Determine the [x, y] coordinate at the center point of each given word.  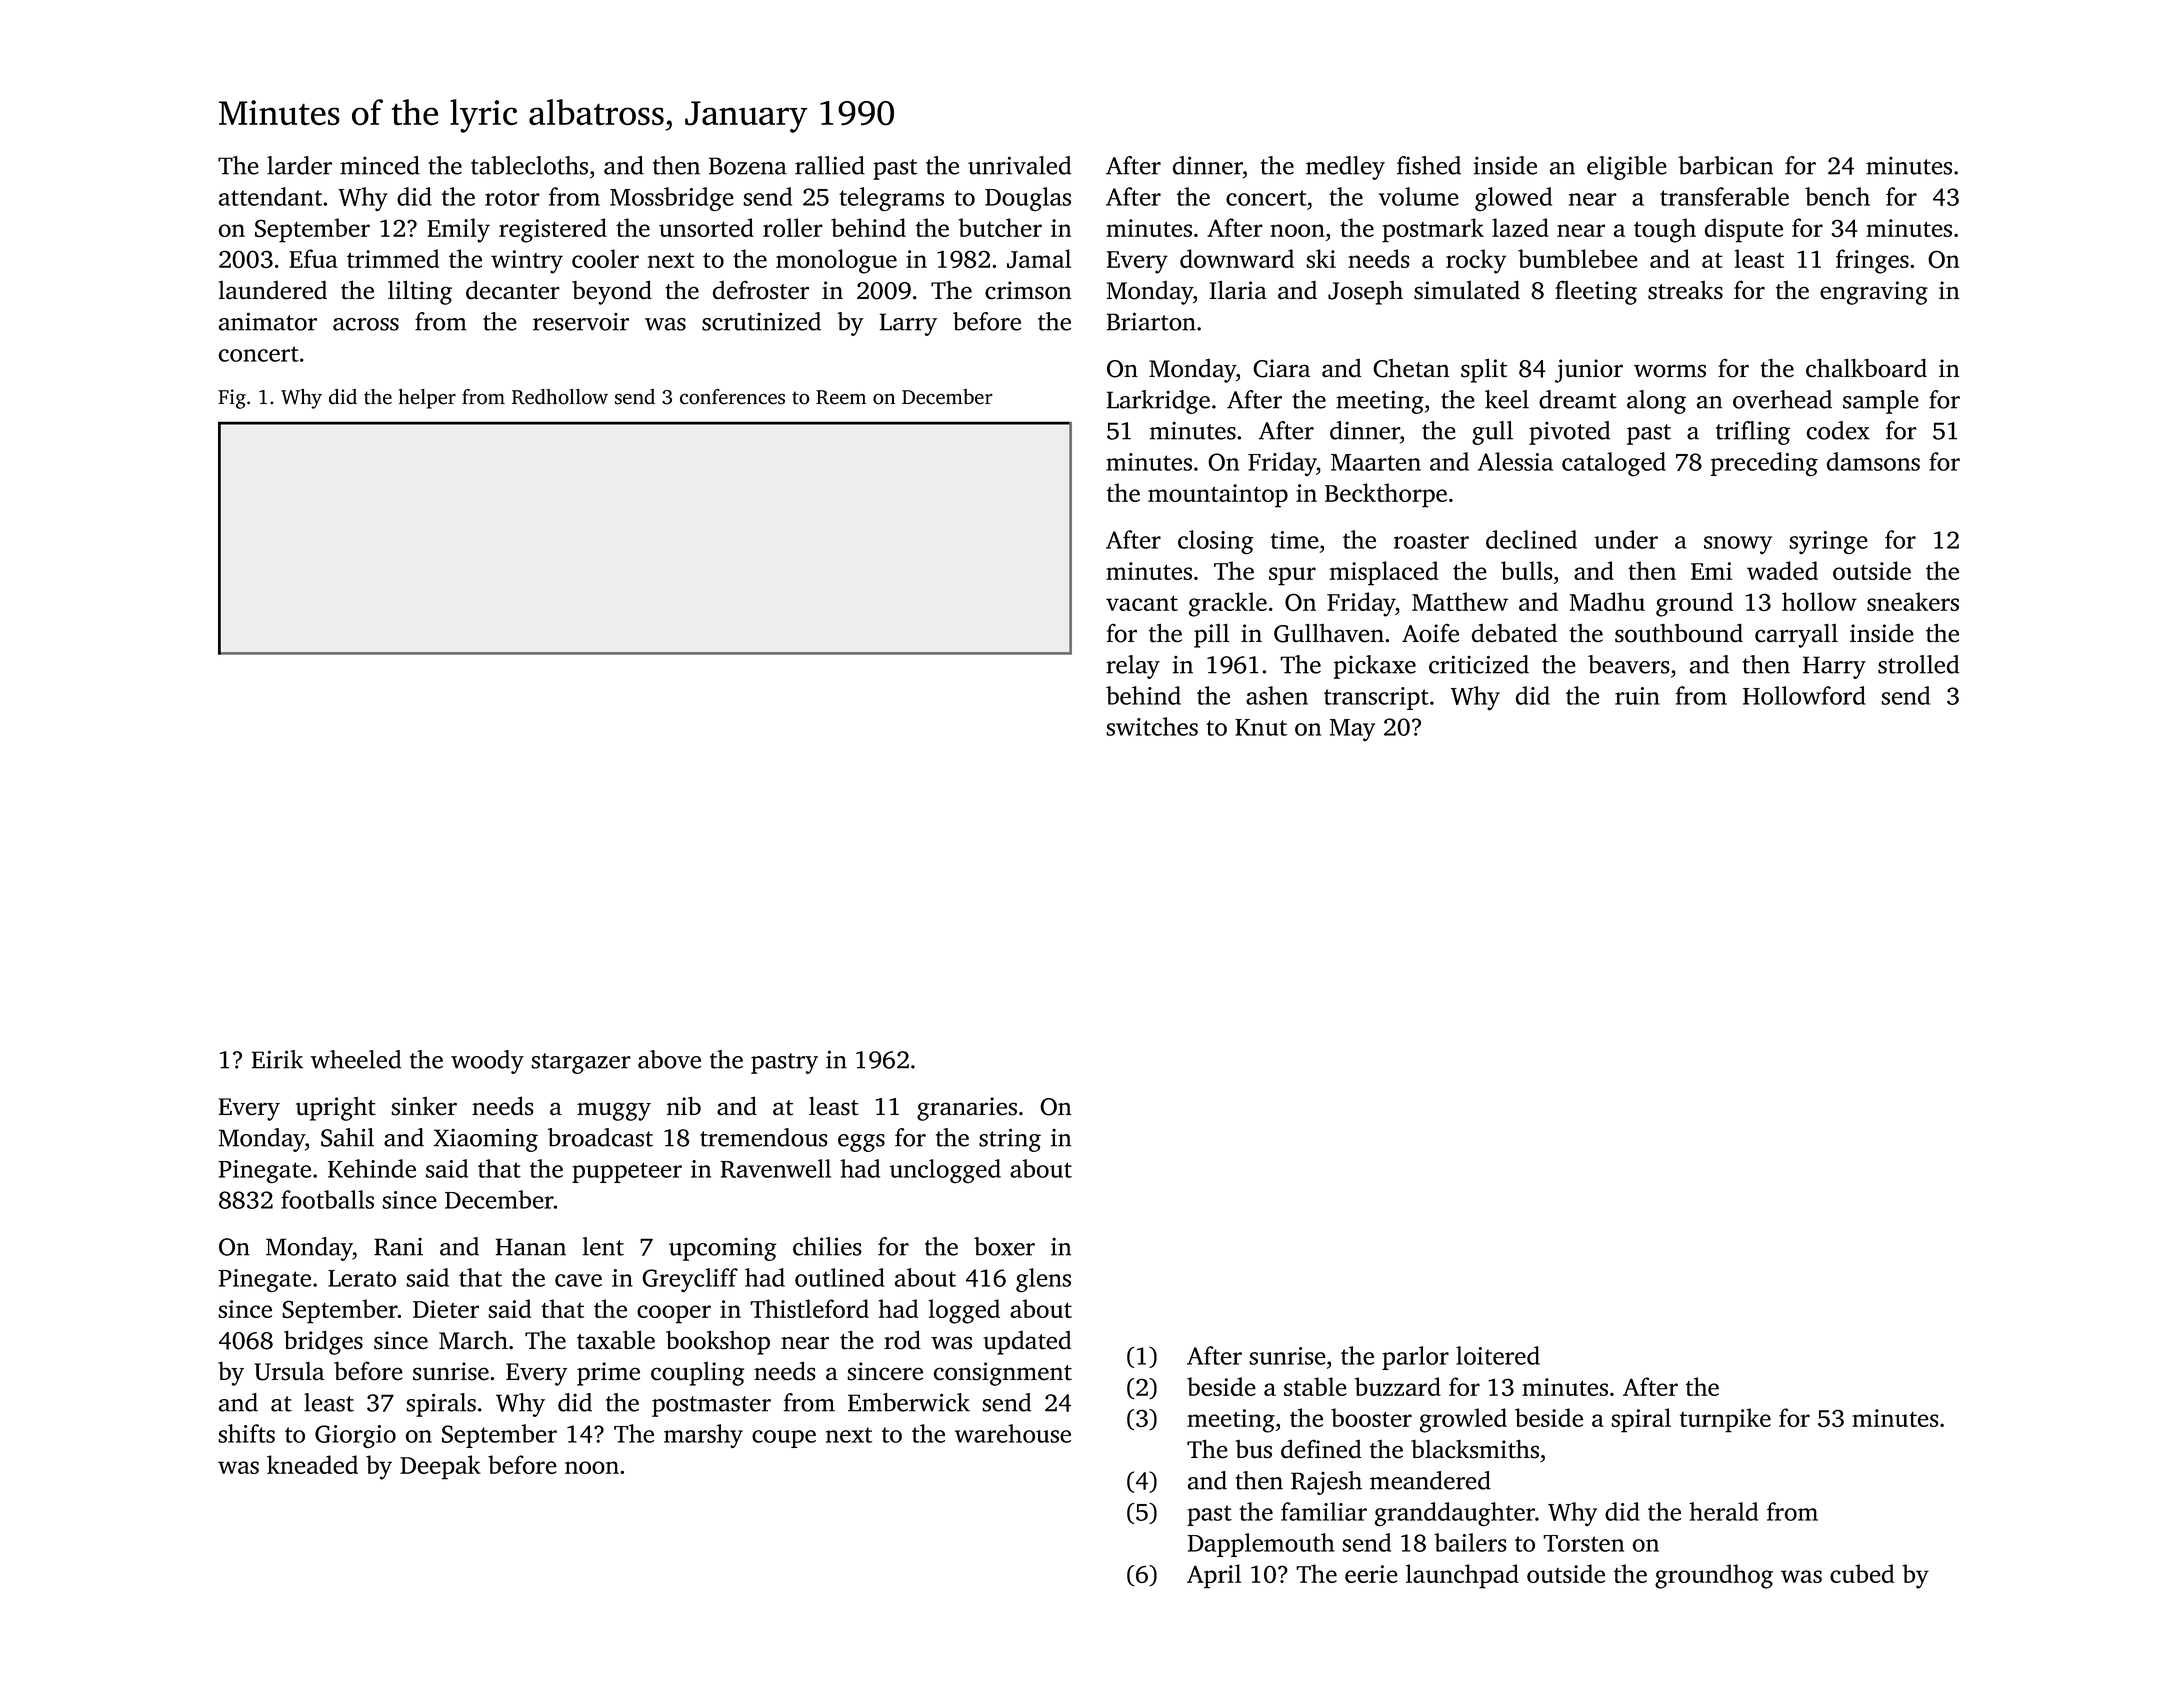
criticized [1479, 664]
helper [427, 399]
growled [1463, 1420]
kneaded [312, 1464]
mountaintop [1218, 496]
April [1214, 1576]
